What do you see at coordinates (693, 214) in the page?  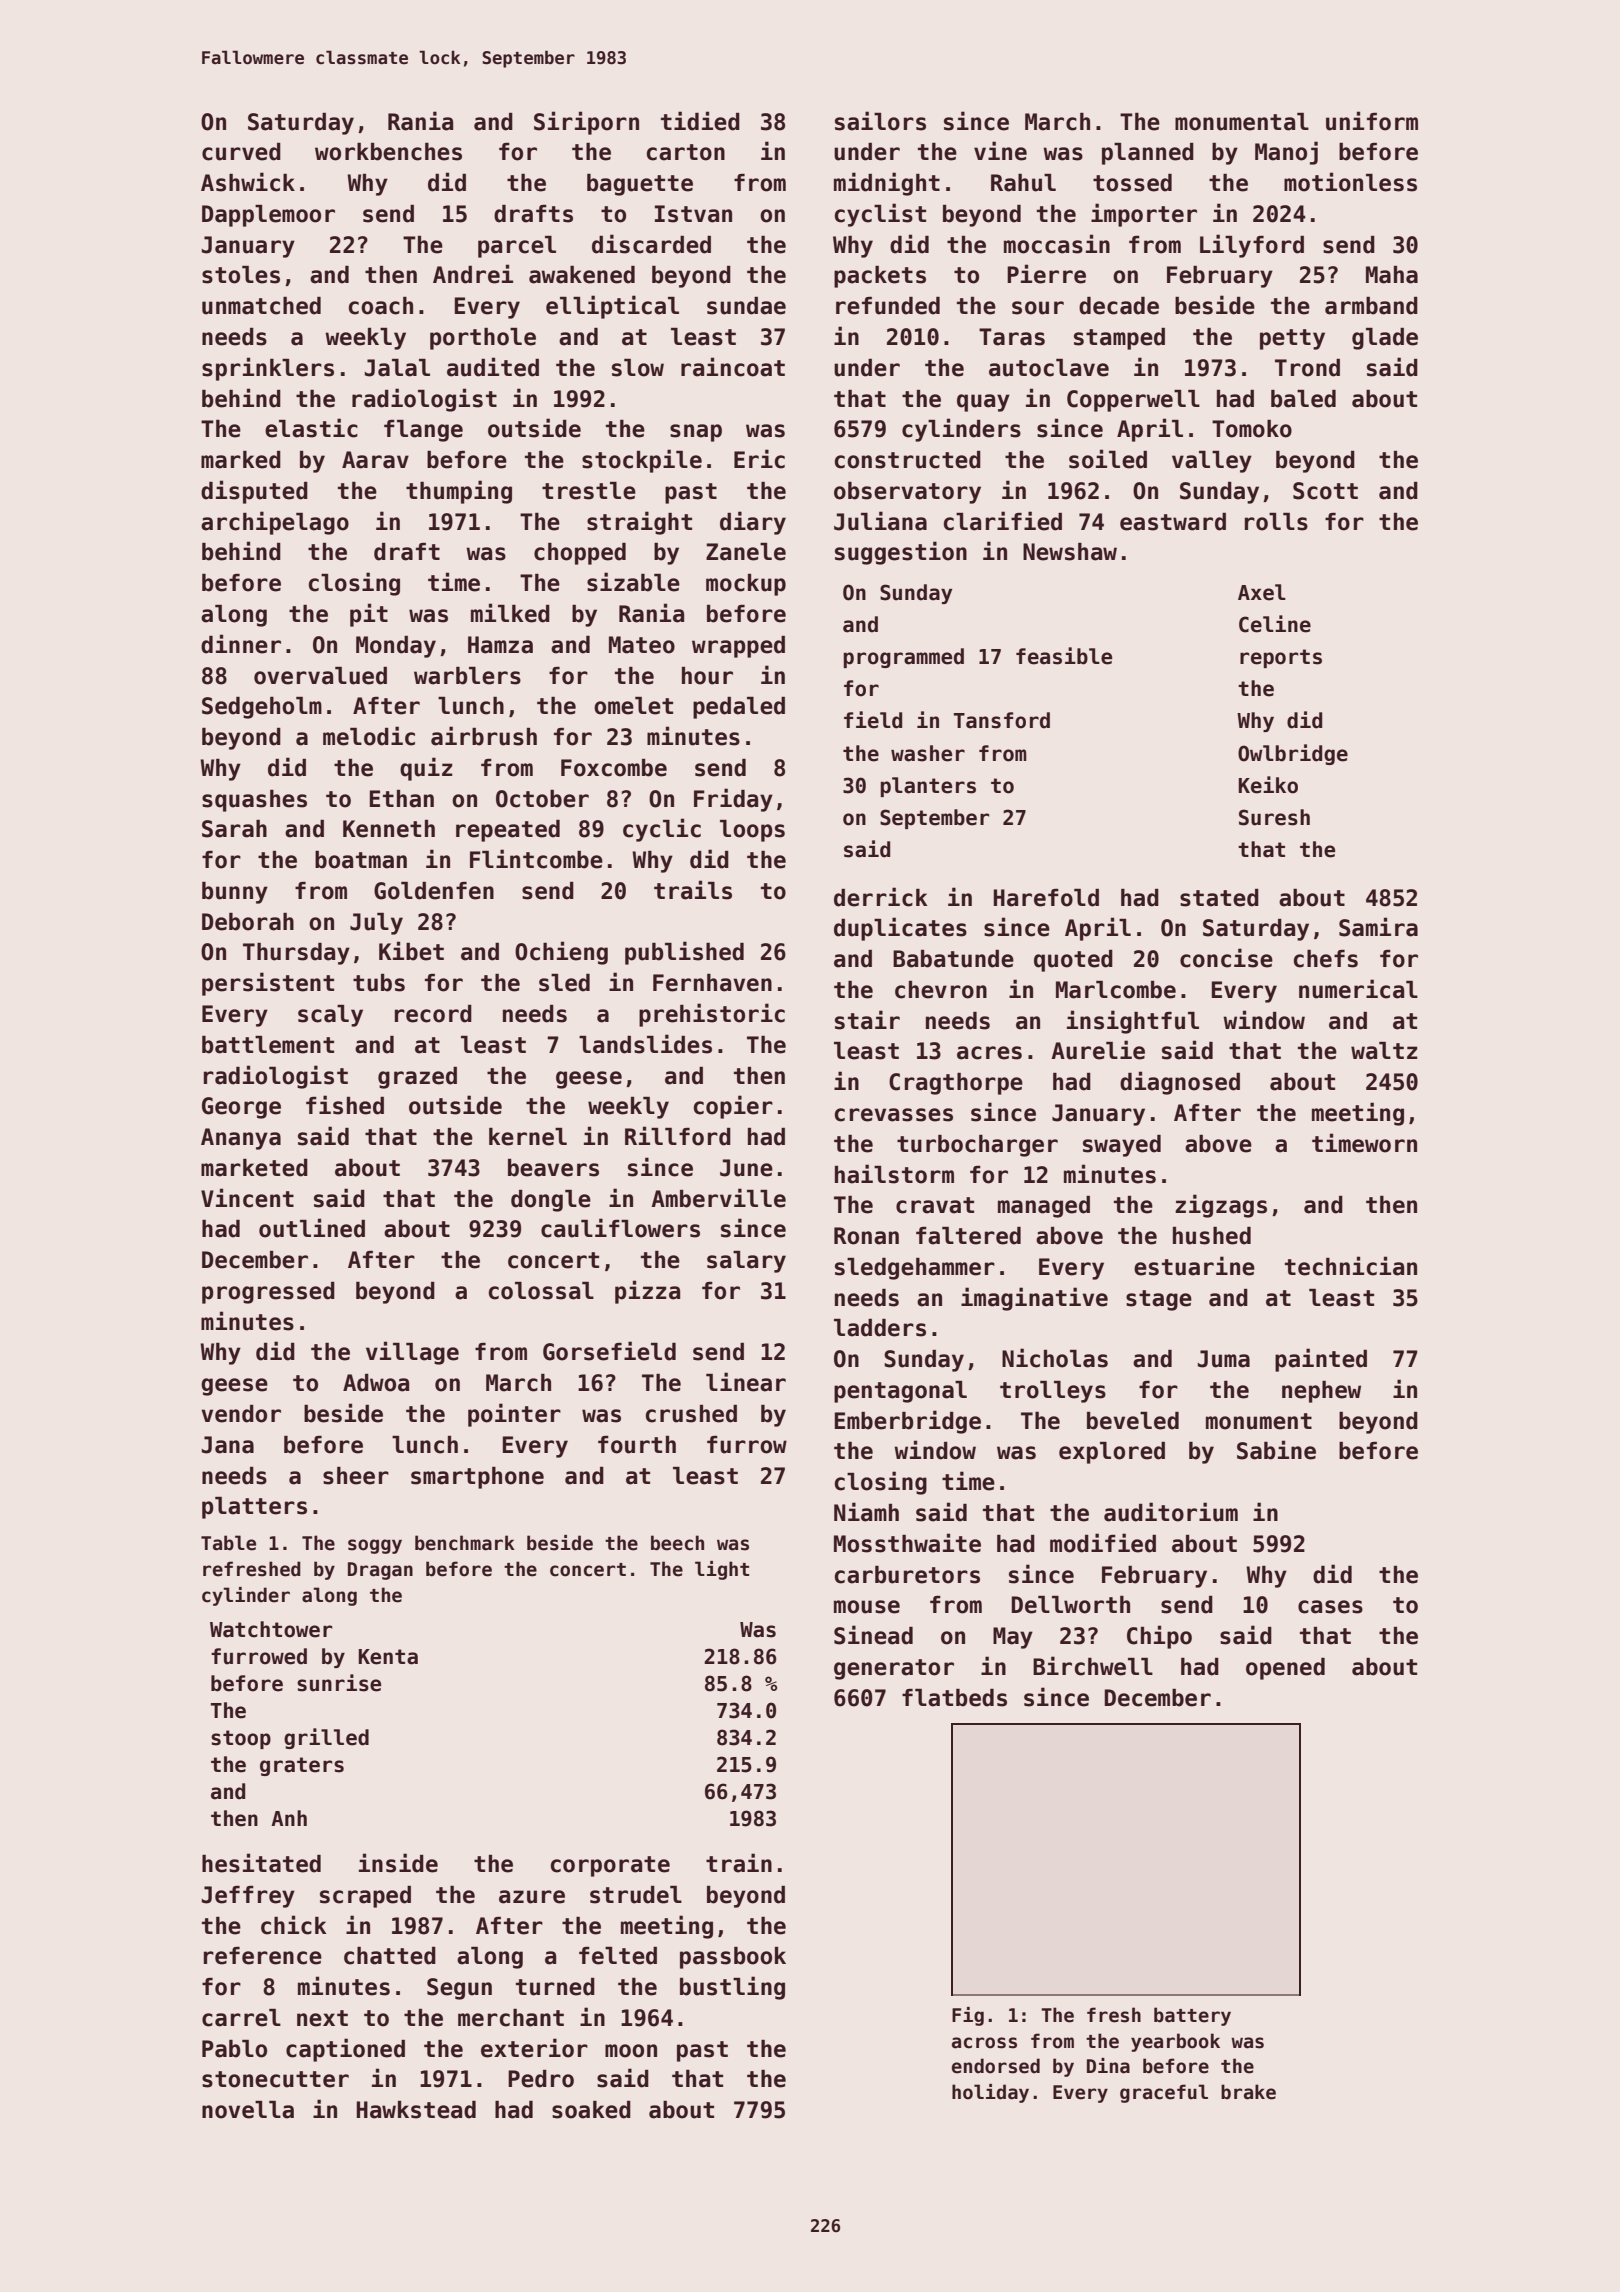 I see `Istvan` at bounding box center [693, 214].
